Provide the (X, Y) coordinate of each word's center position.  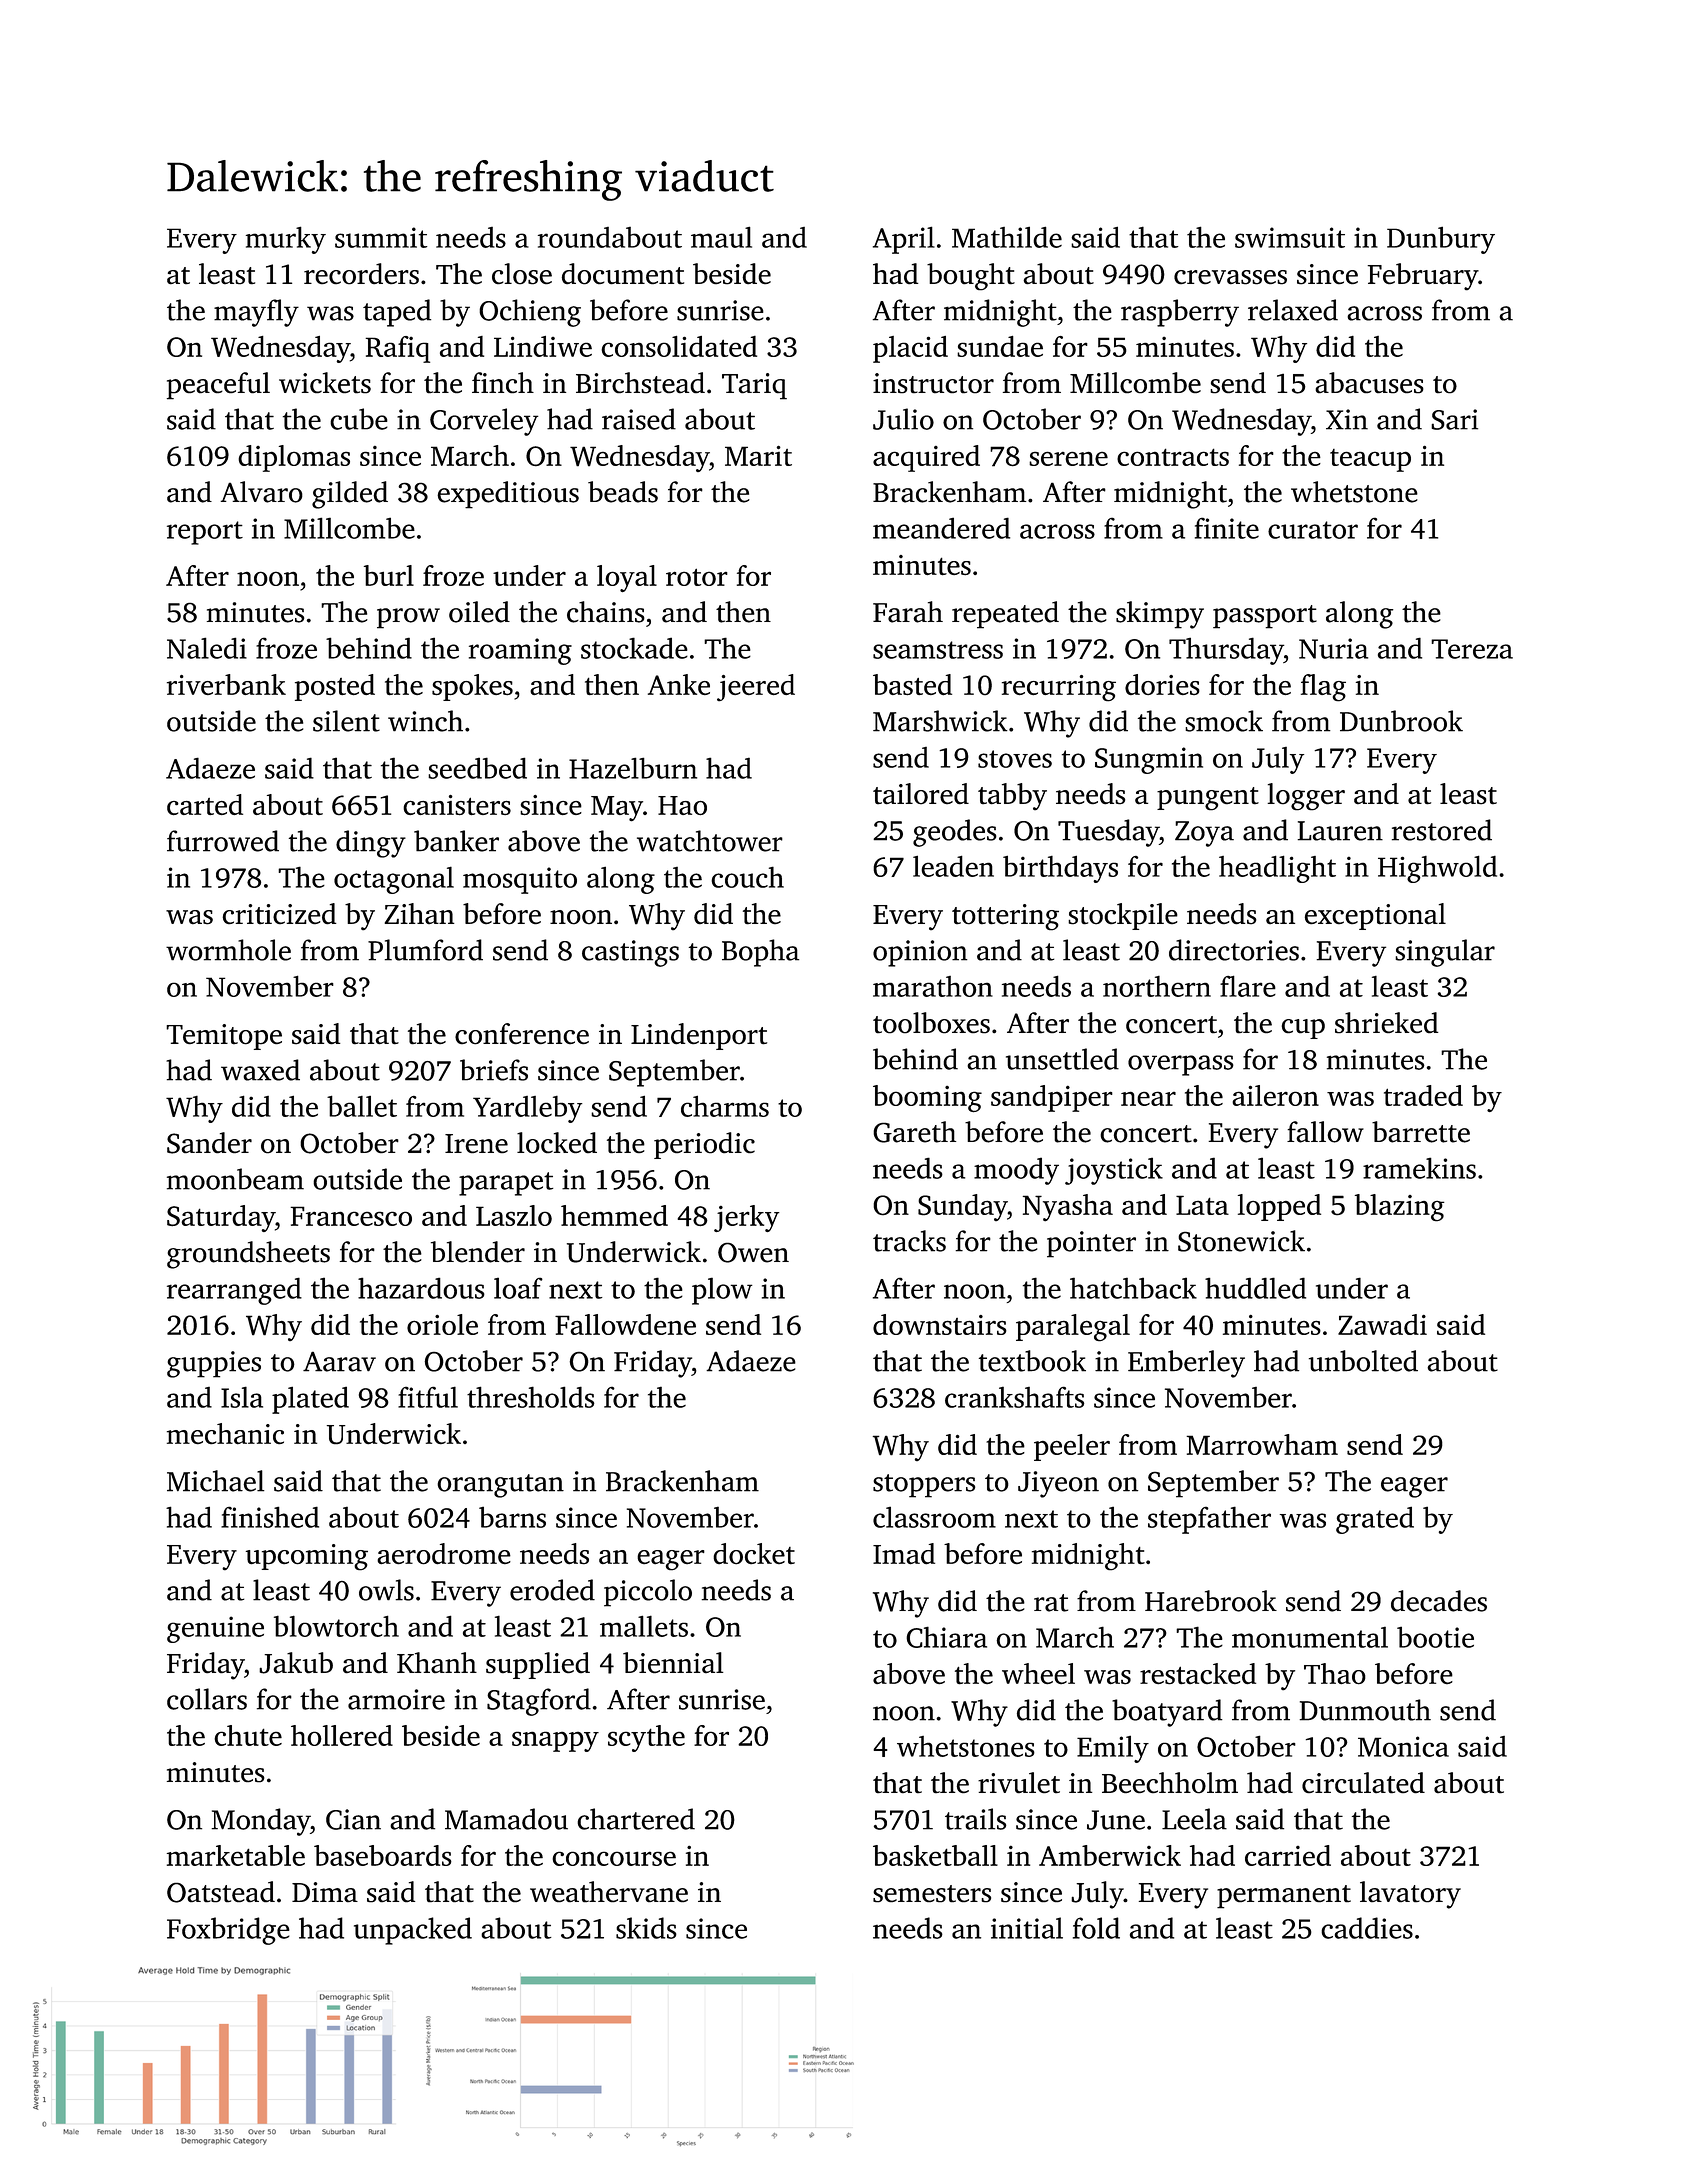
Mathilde (1007, 237)
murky (286, 240)
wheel (1038, 1673)
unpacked (413, 1931)
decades (1439, 1601)
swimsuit (1290, 237)
